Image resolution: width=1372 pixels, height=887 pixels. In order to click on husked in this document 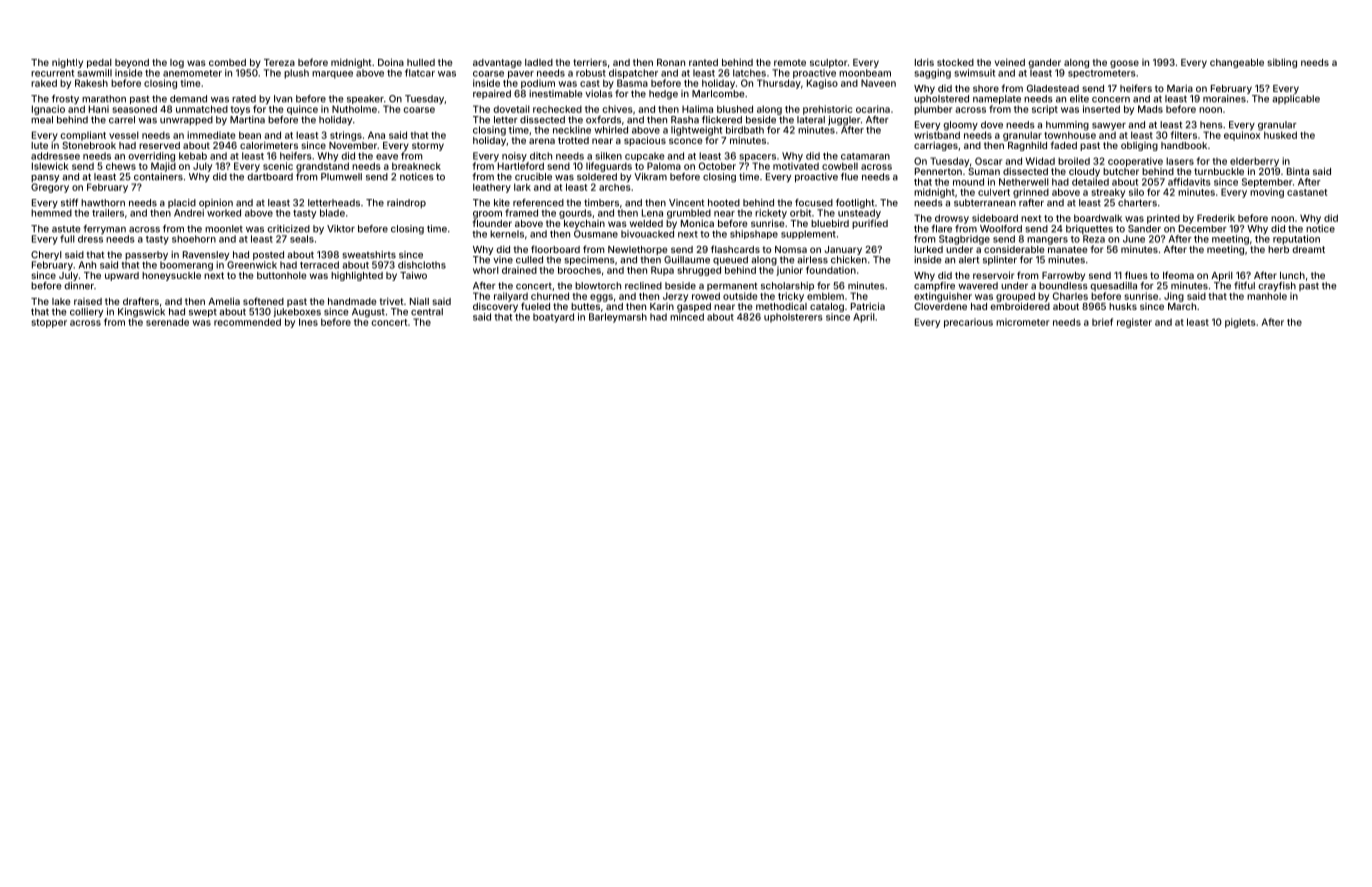, I will do `click(1280, 135)`.
